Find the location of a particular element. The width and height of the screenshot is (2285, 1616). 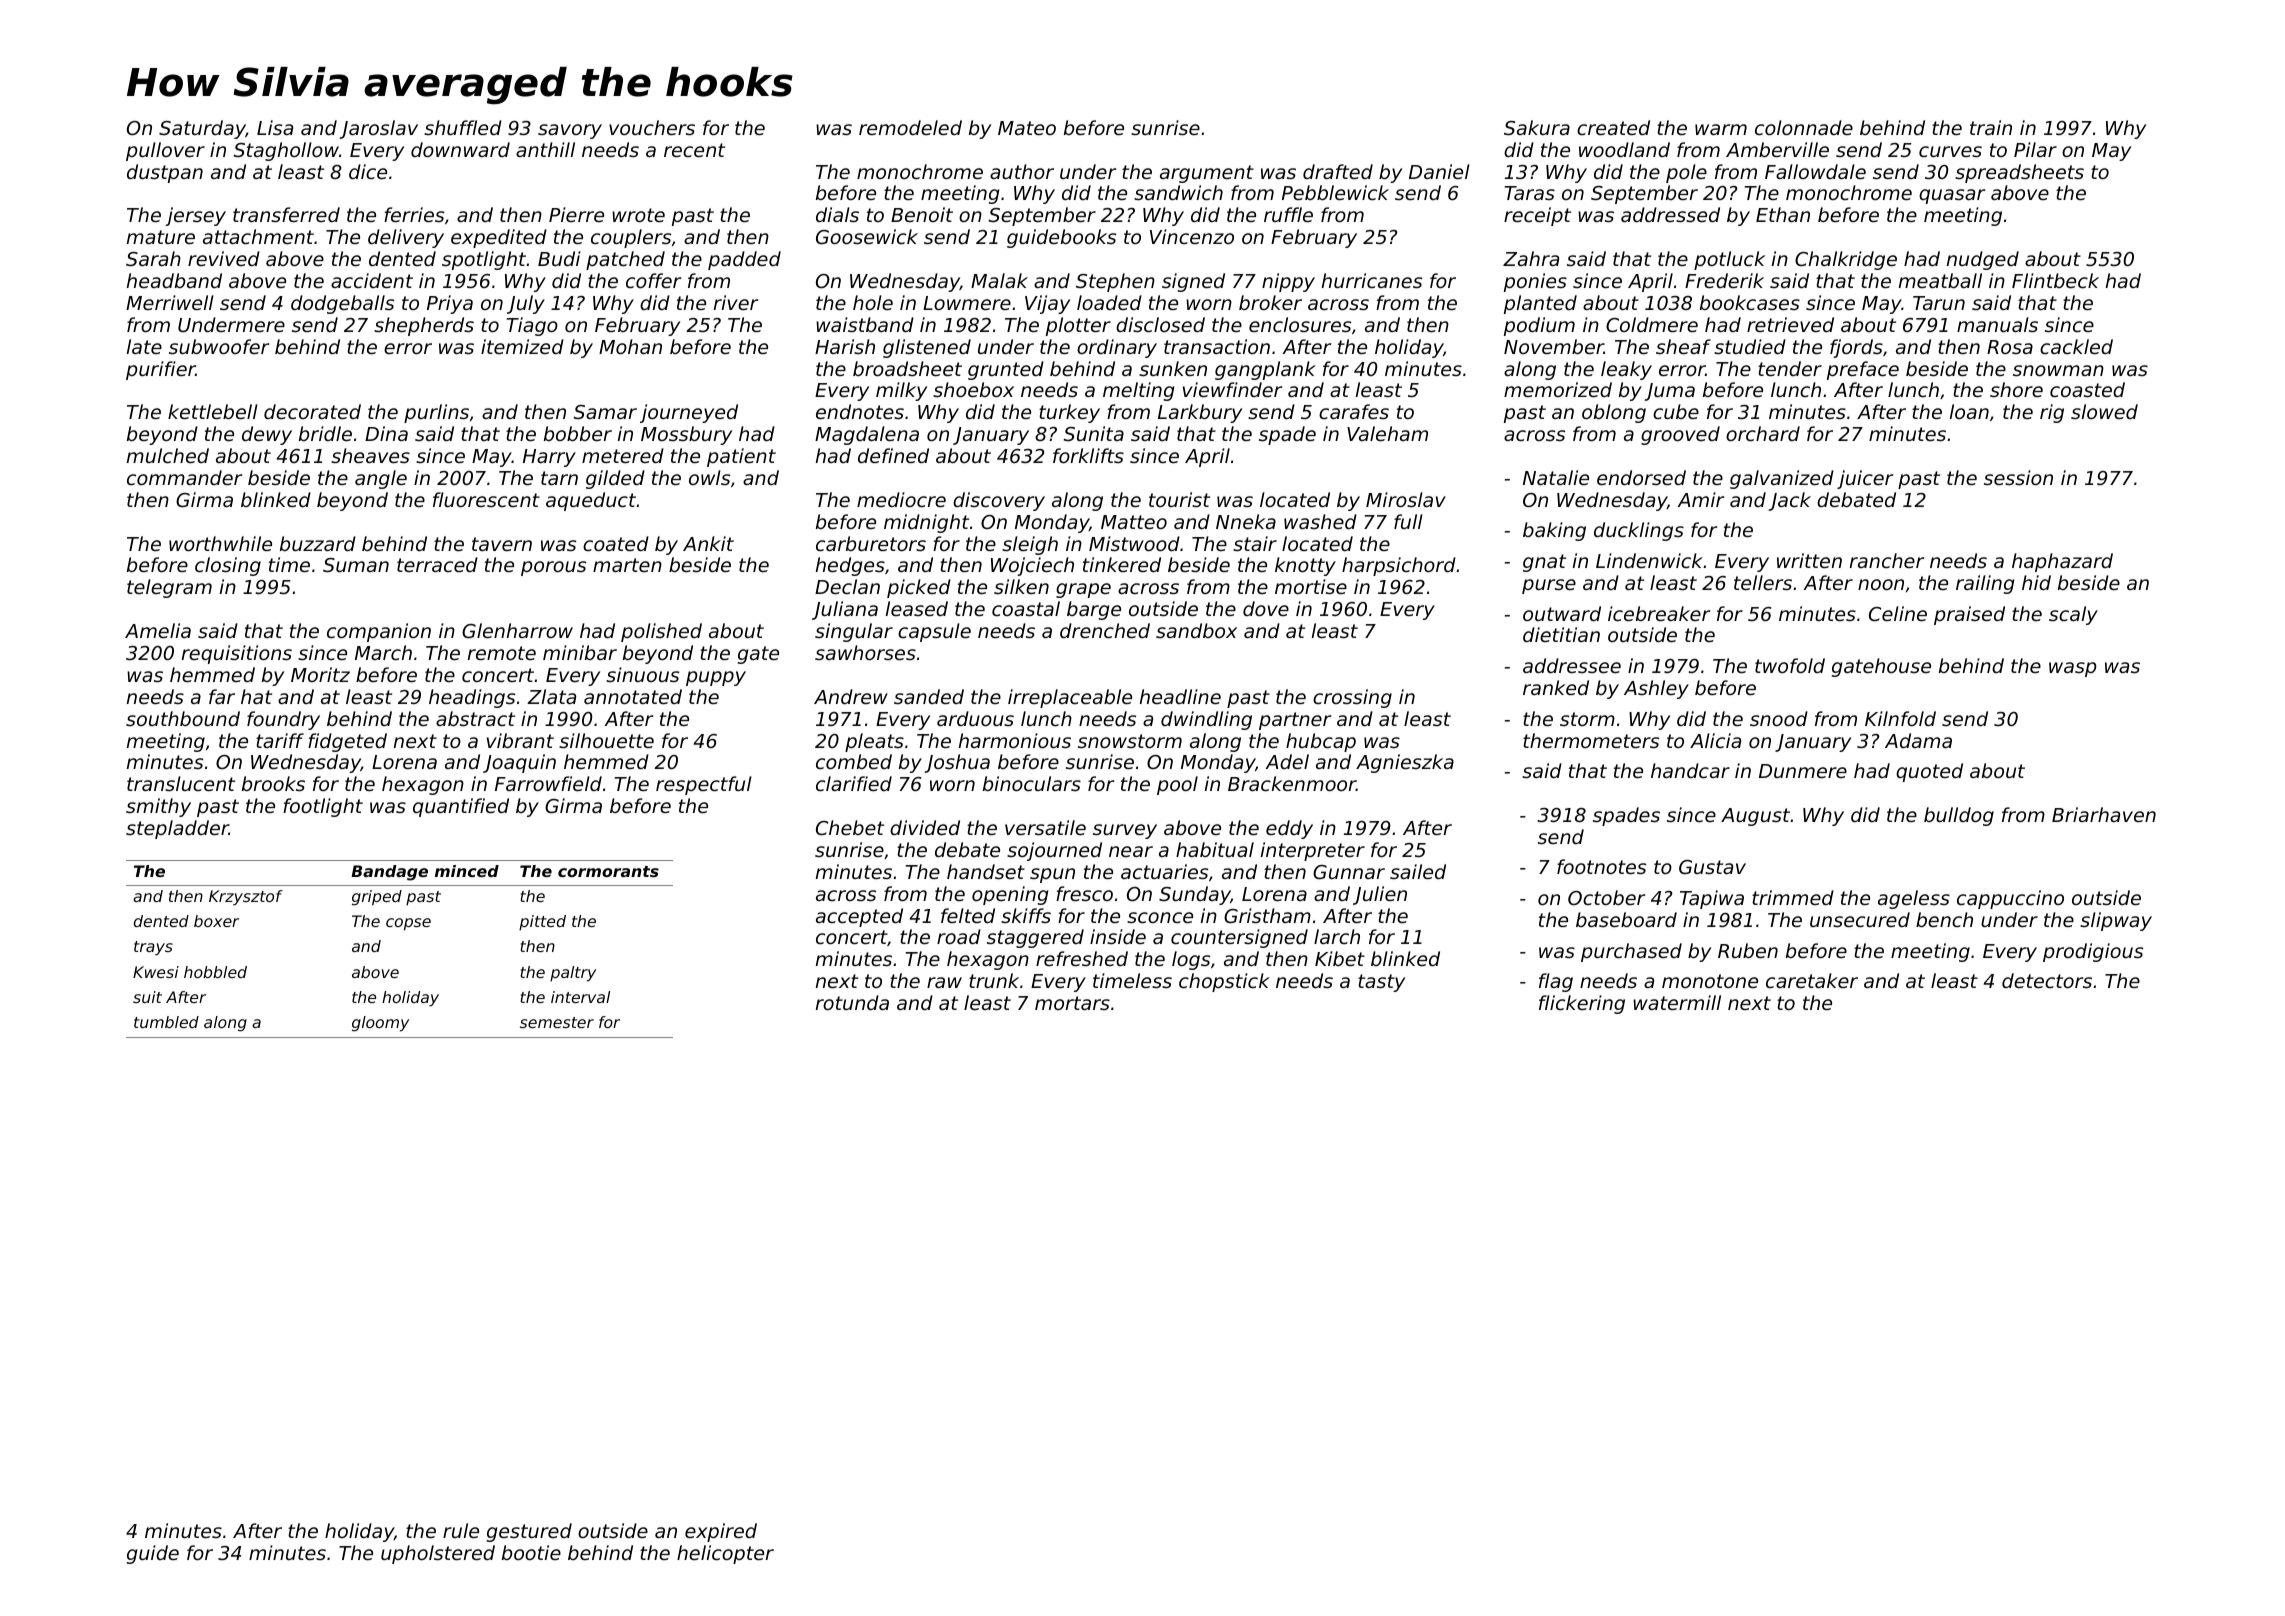

detectors is located at coordinates (2047, 980).
